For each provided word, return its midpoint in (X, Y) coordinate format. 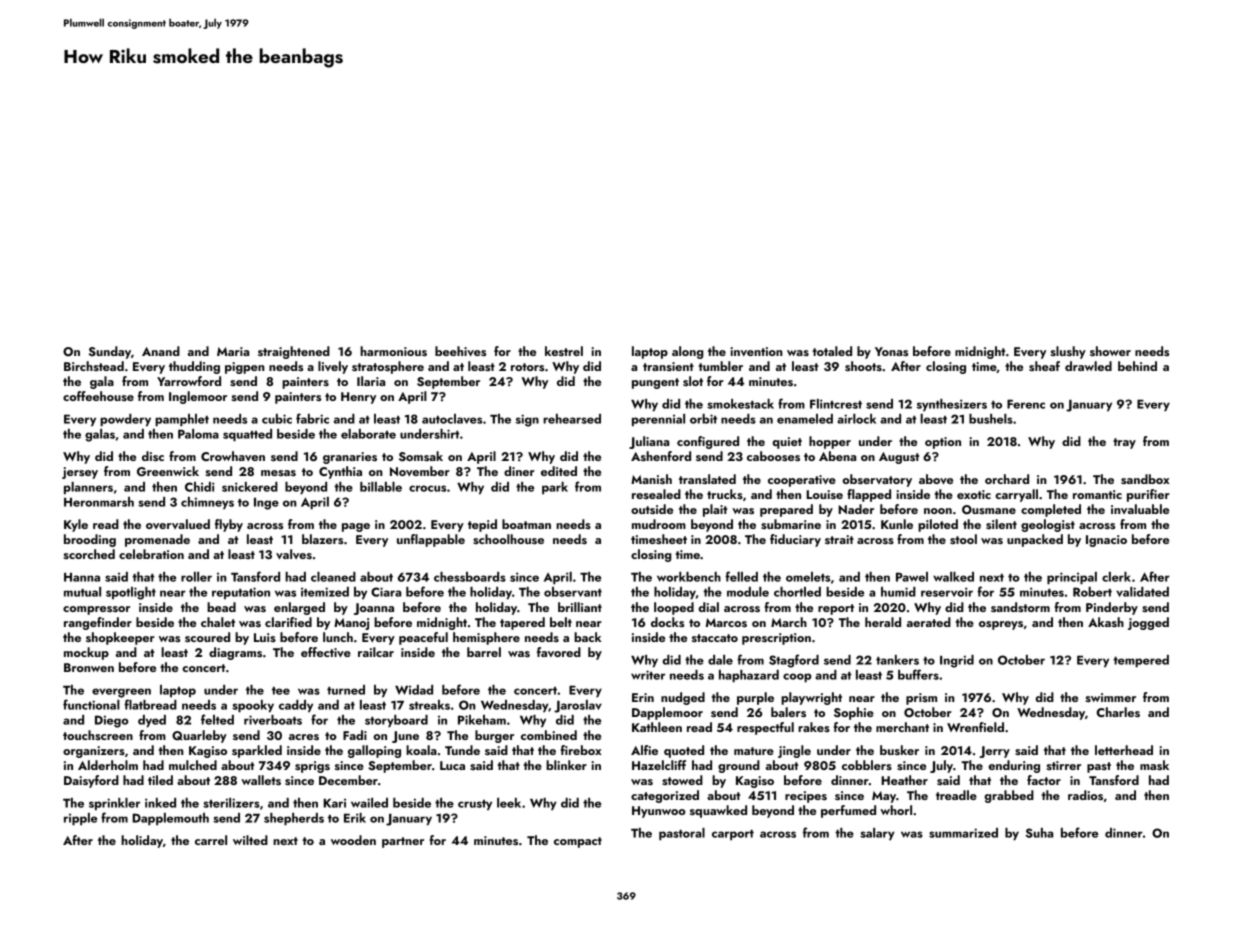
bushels (991, 419)
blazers (322, 539)
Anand (161, 351)
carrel (211, 840)
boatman (526, 524)
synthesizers (952, 405)
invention (756, 351)
